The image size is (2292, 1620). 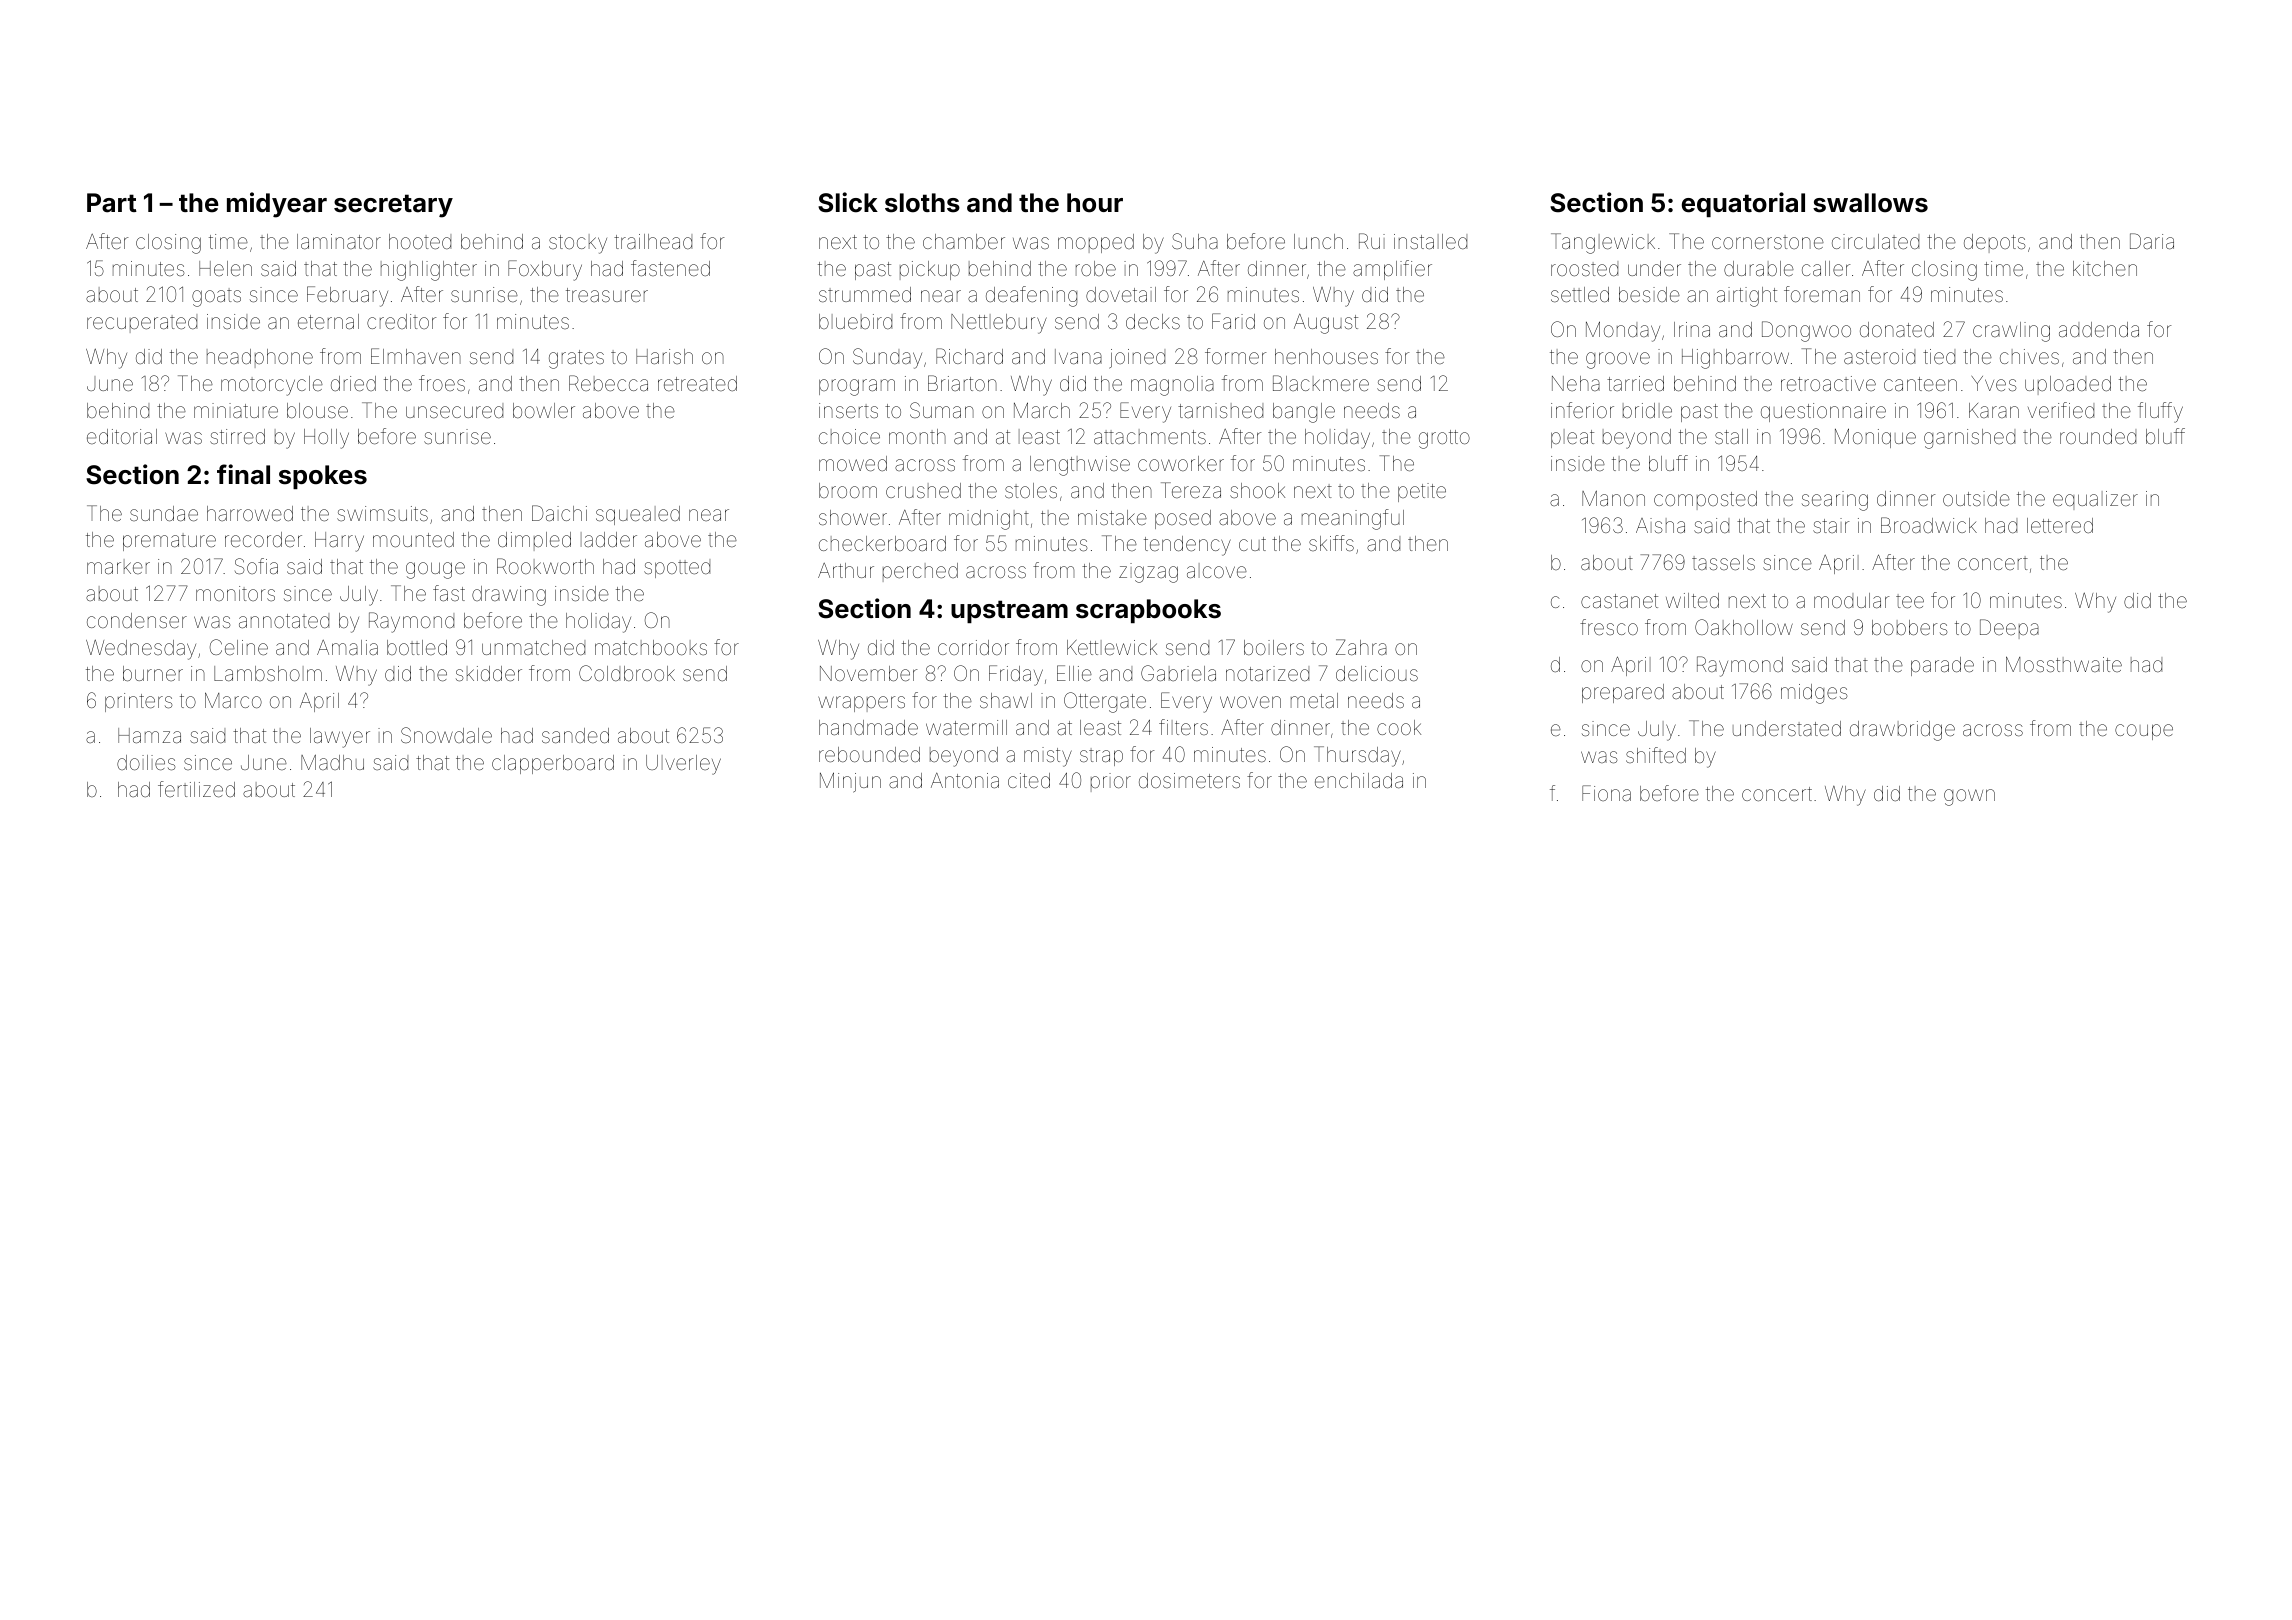 I want to click on Slick, so click(x=848, y=202).
